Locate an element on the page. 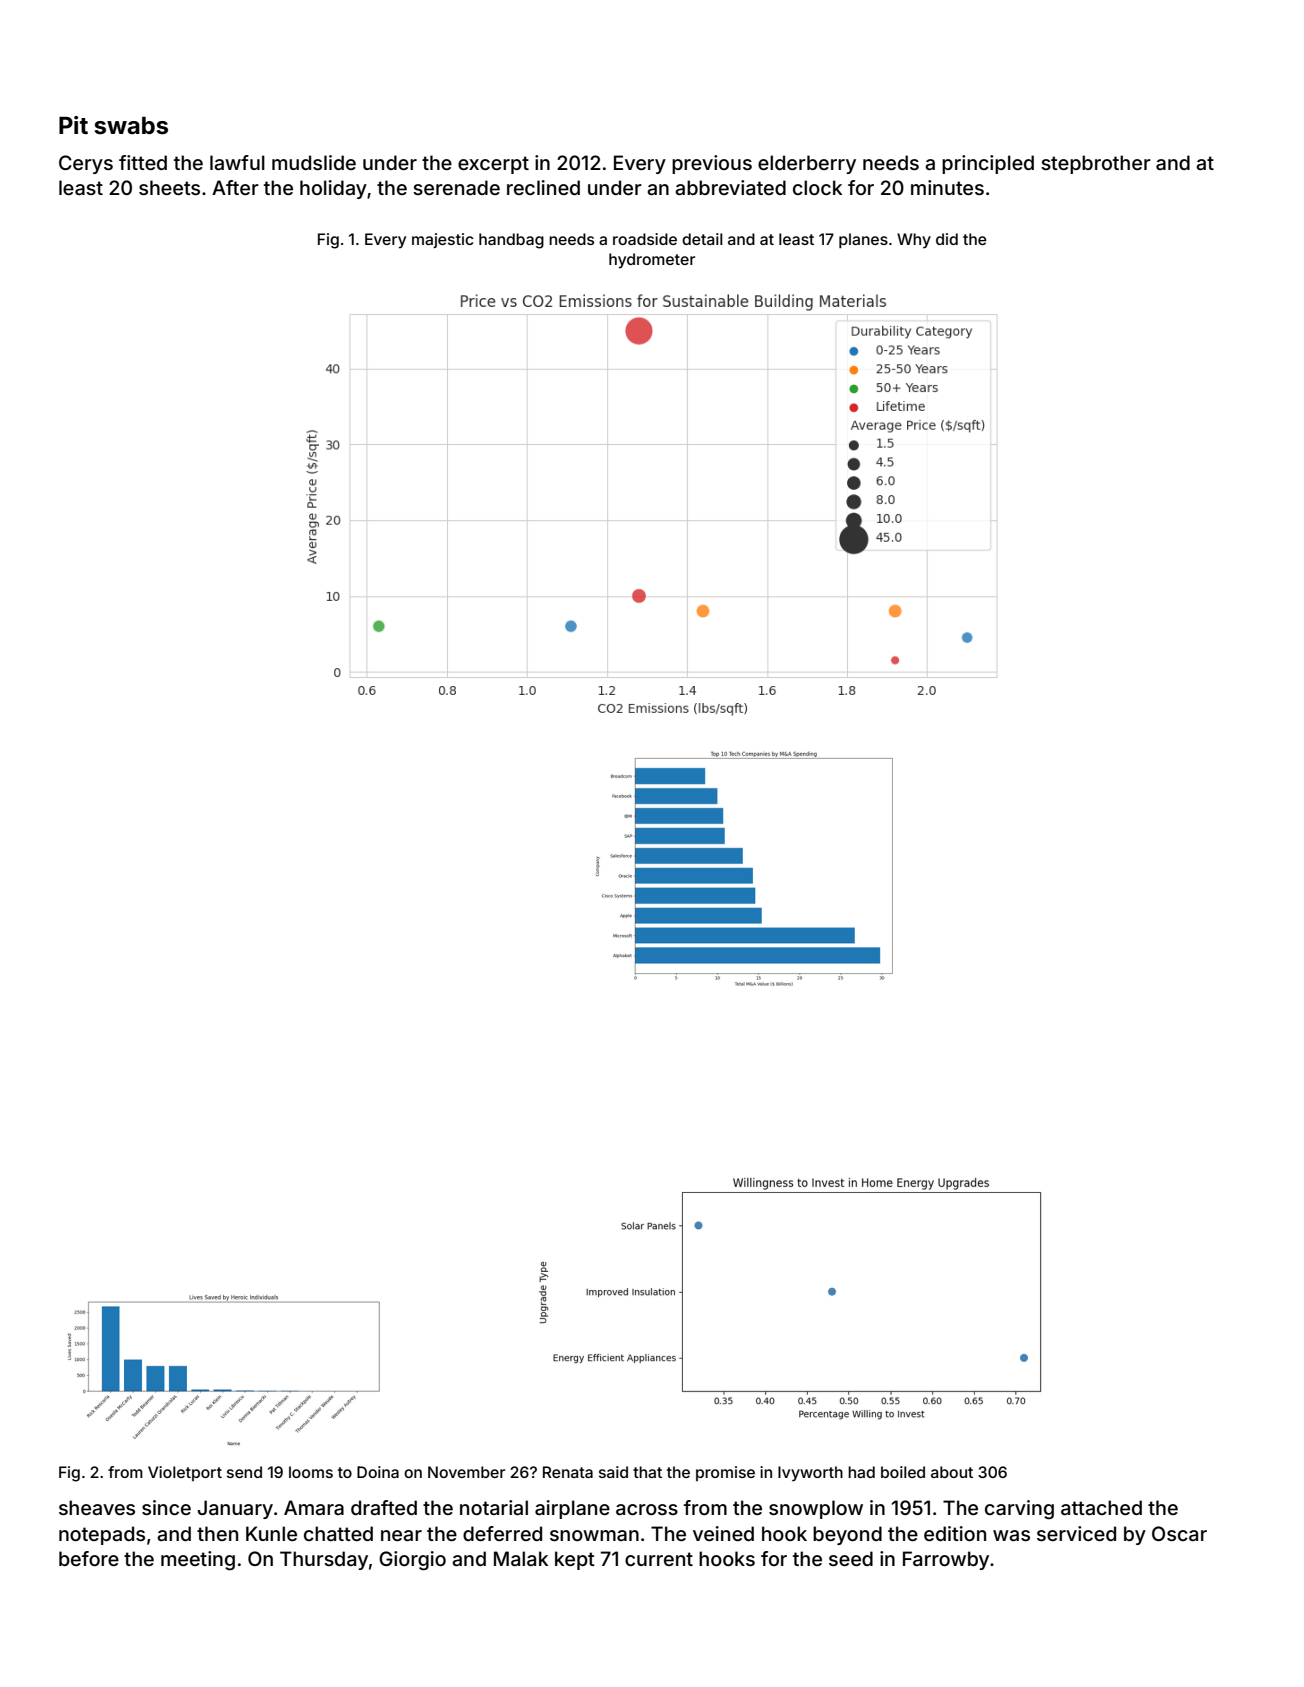 This image has height=1687, width=1304. attached is located at coordinates (1101, 1507).
